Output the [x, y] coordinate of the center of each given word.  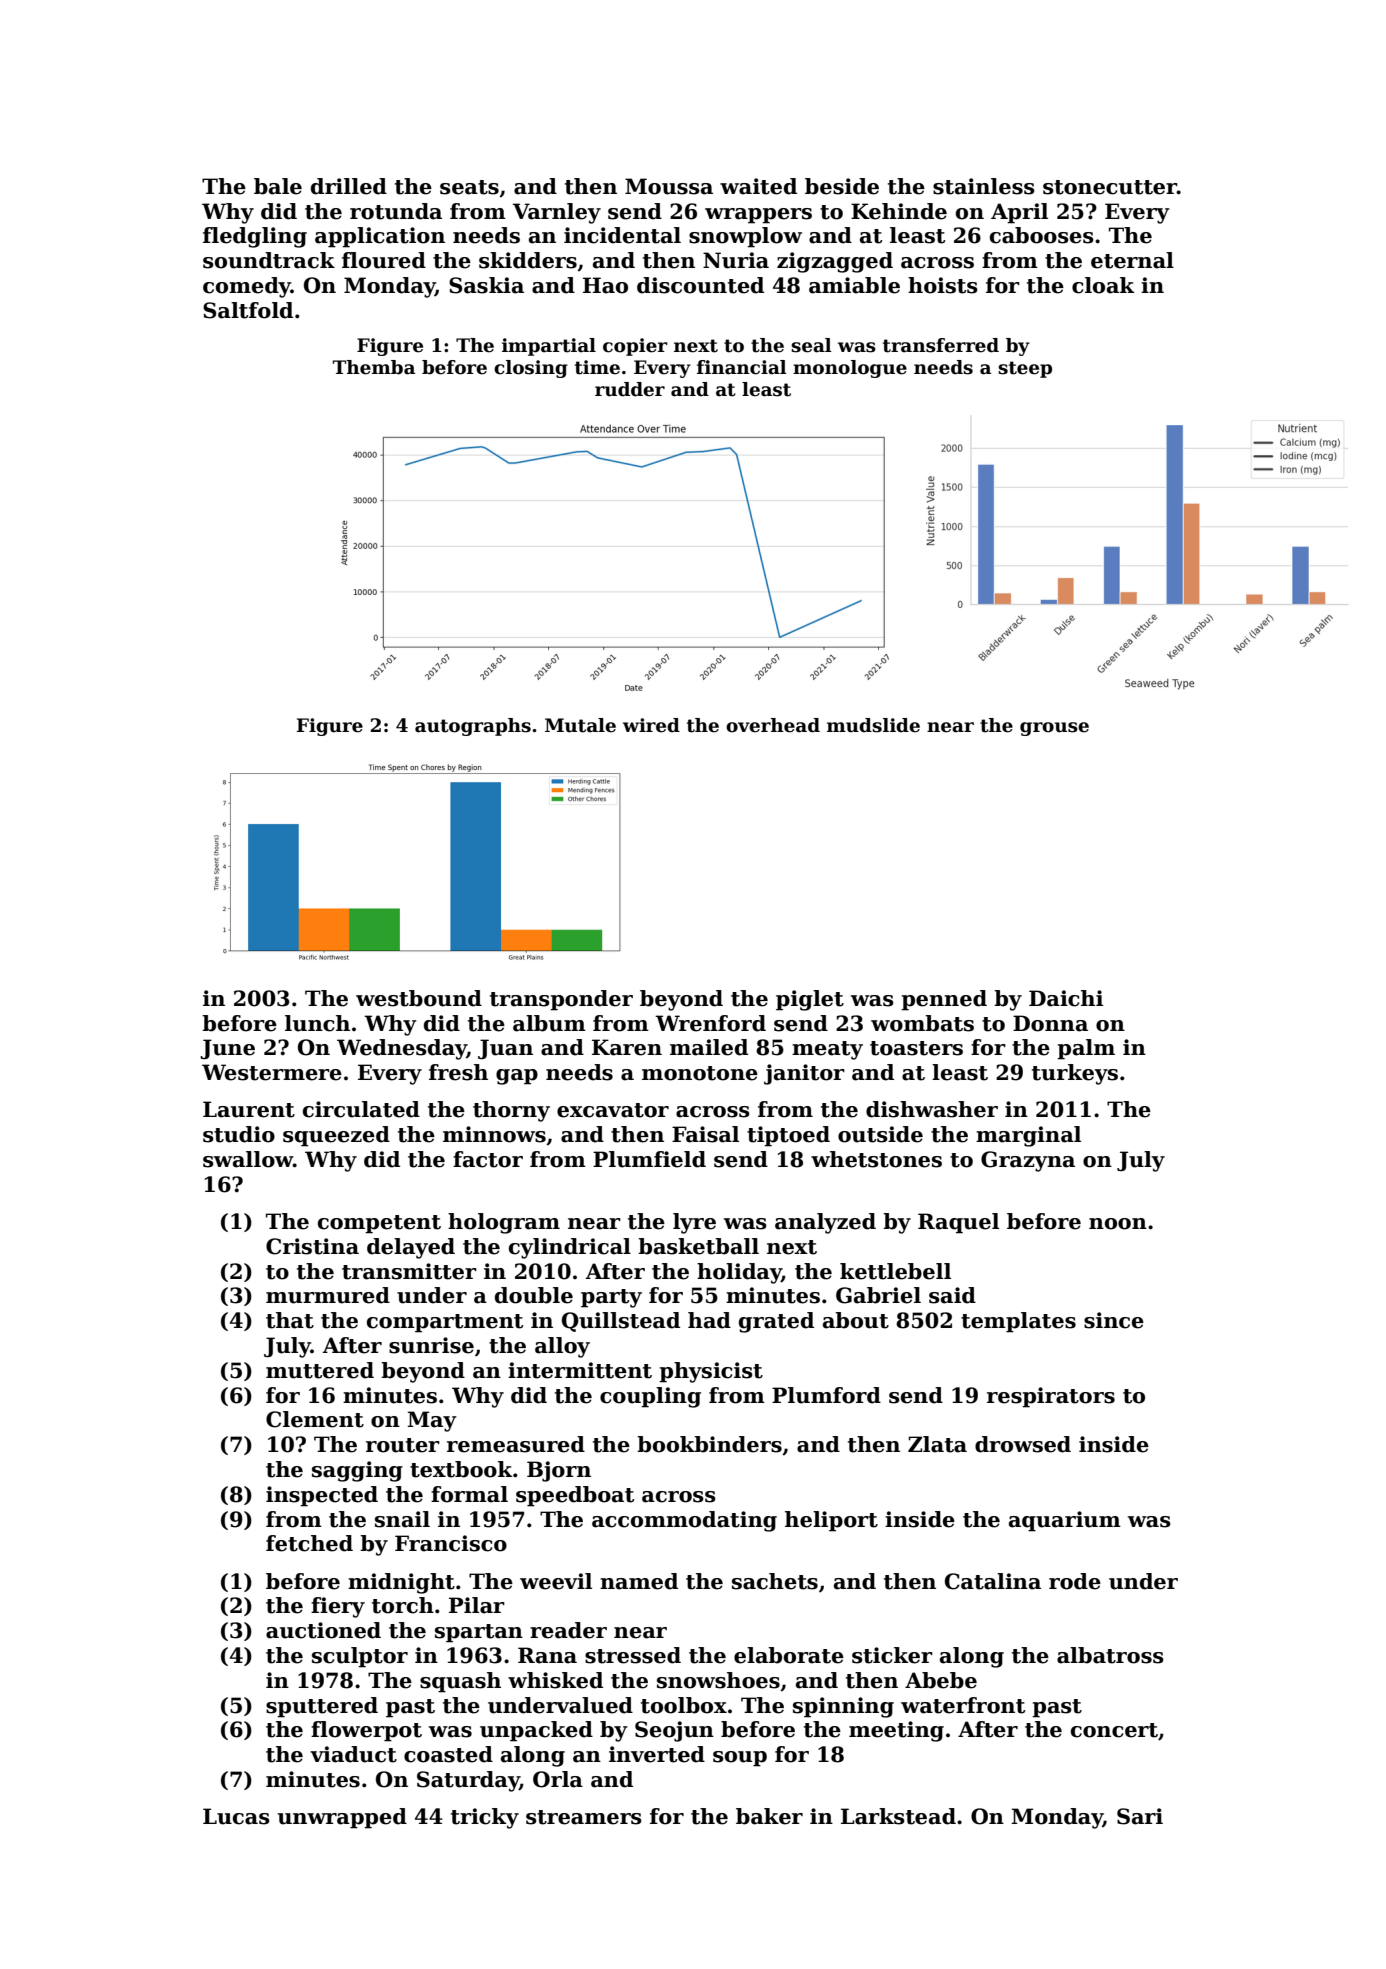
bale [278, 186]
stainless [984, 186]
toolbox [684, 1705]
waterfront [963, 1705]
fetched [309, 1543]
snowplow [745, 237]
